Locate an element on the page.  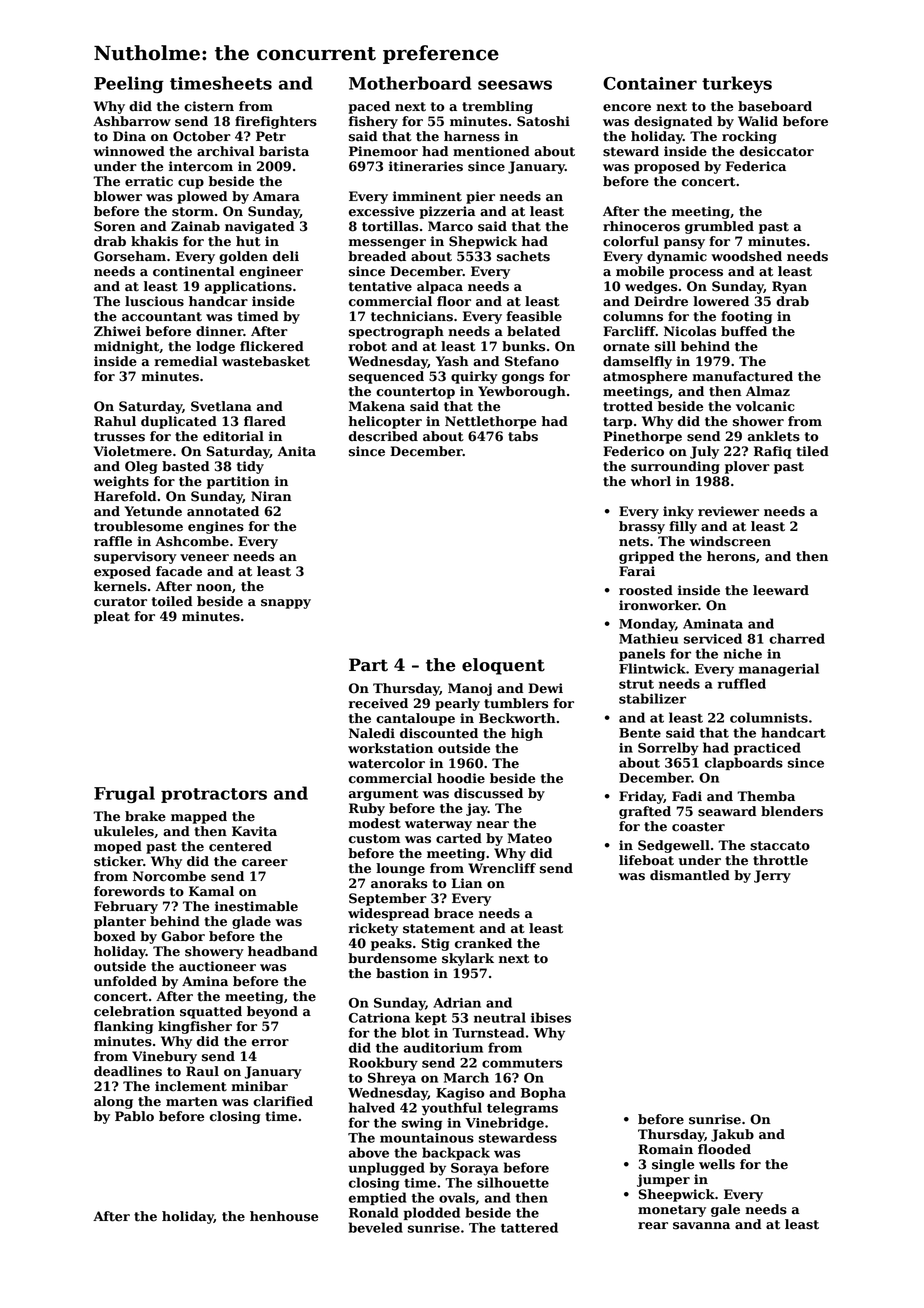
Pinemoor is located at coordinates (383, 151).
